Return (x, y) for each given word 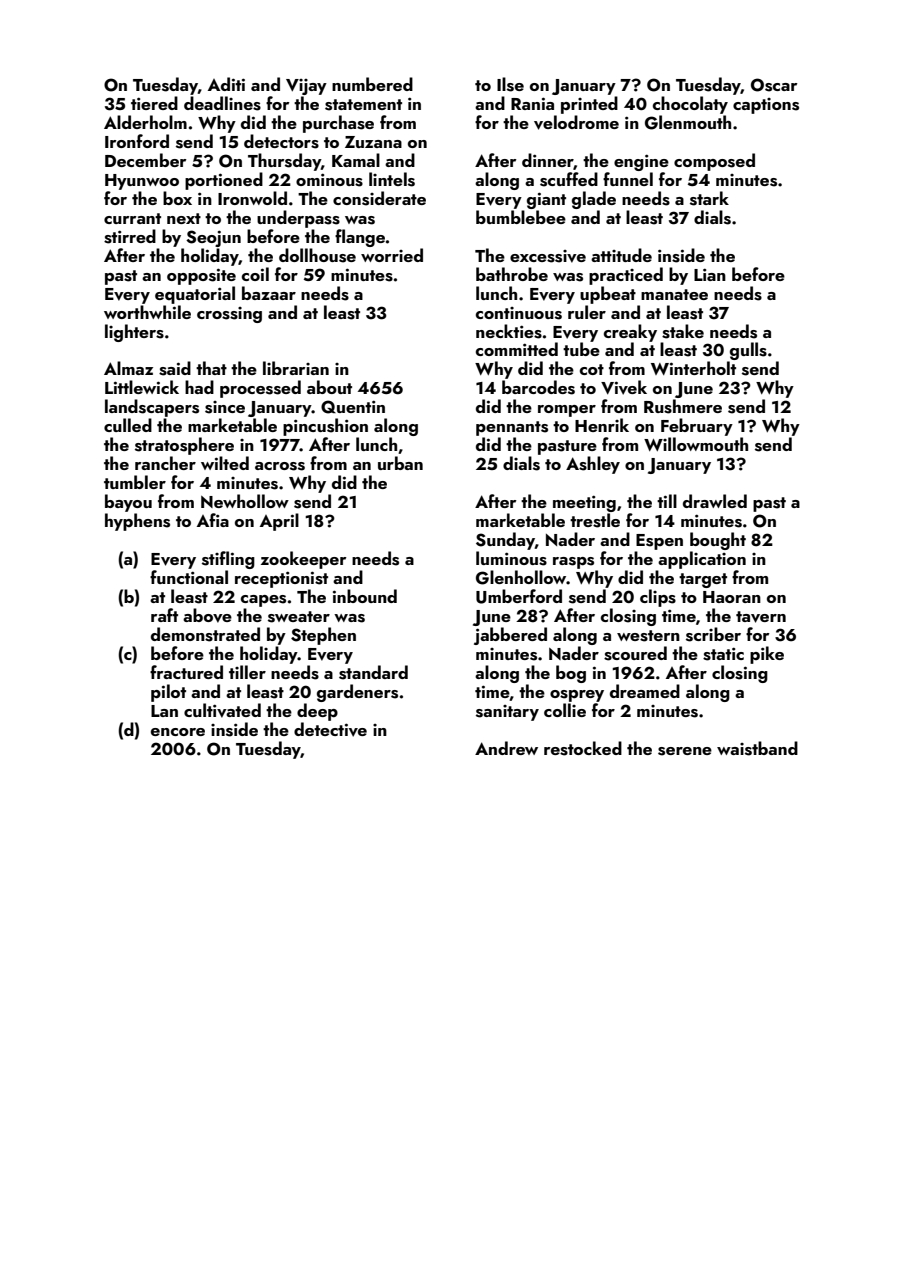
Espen (659, 542)
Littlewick (142, 387)
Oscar (774, 85)
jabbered (510, 636)
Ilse (510, 84)
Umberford (519, 596)
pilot (168, 693)
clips (658, 598)
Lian (710, 274)
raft (164, 615)
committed (517, 349)
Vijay (306, 87)
